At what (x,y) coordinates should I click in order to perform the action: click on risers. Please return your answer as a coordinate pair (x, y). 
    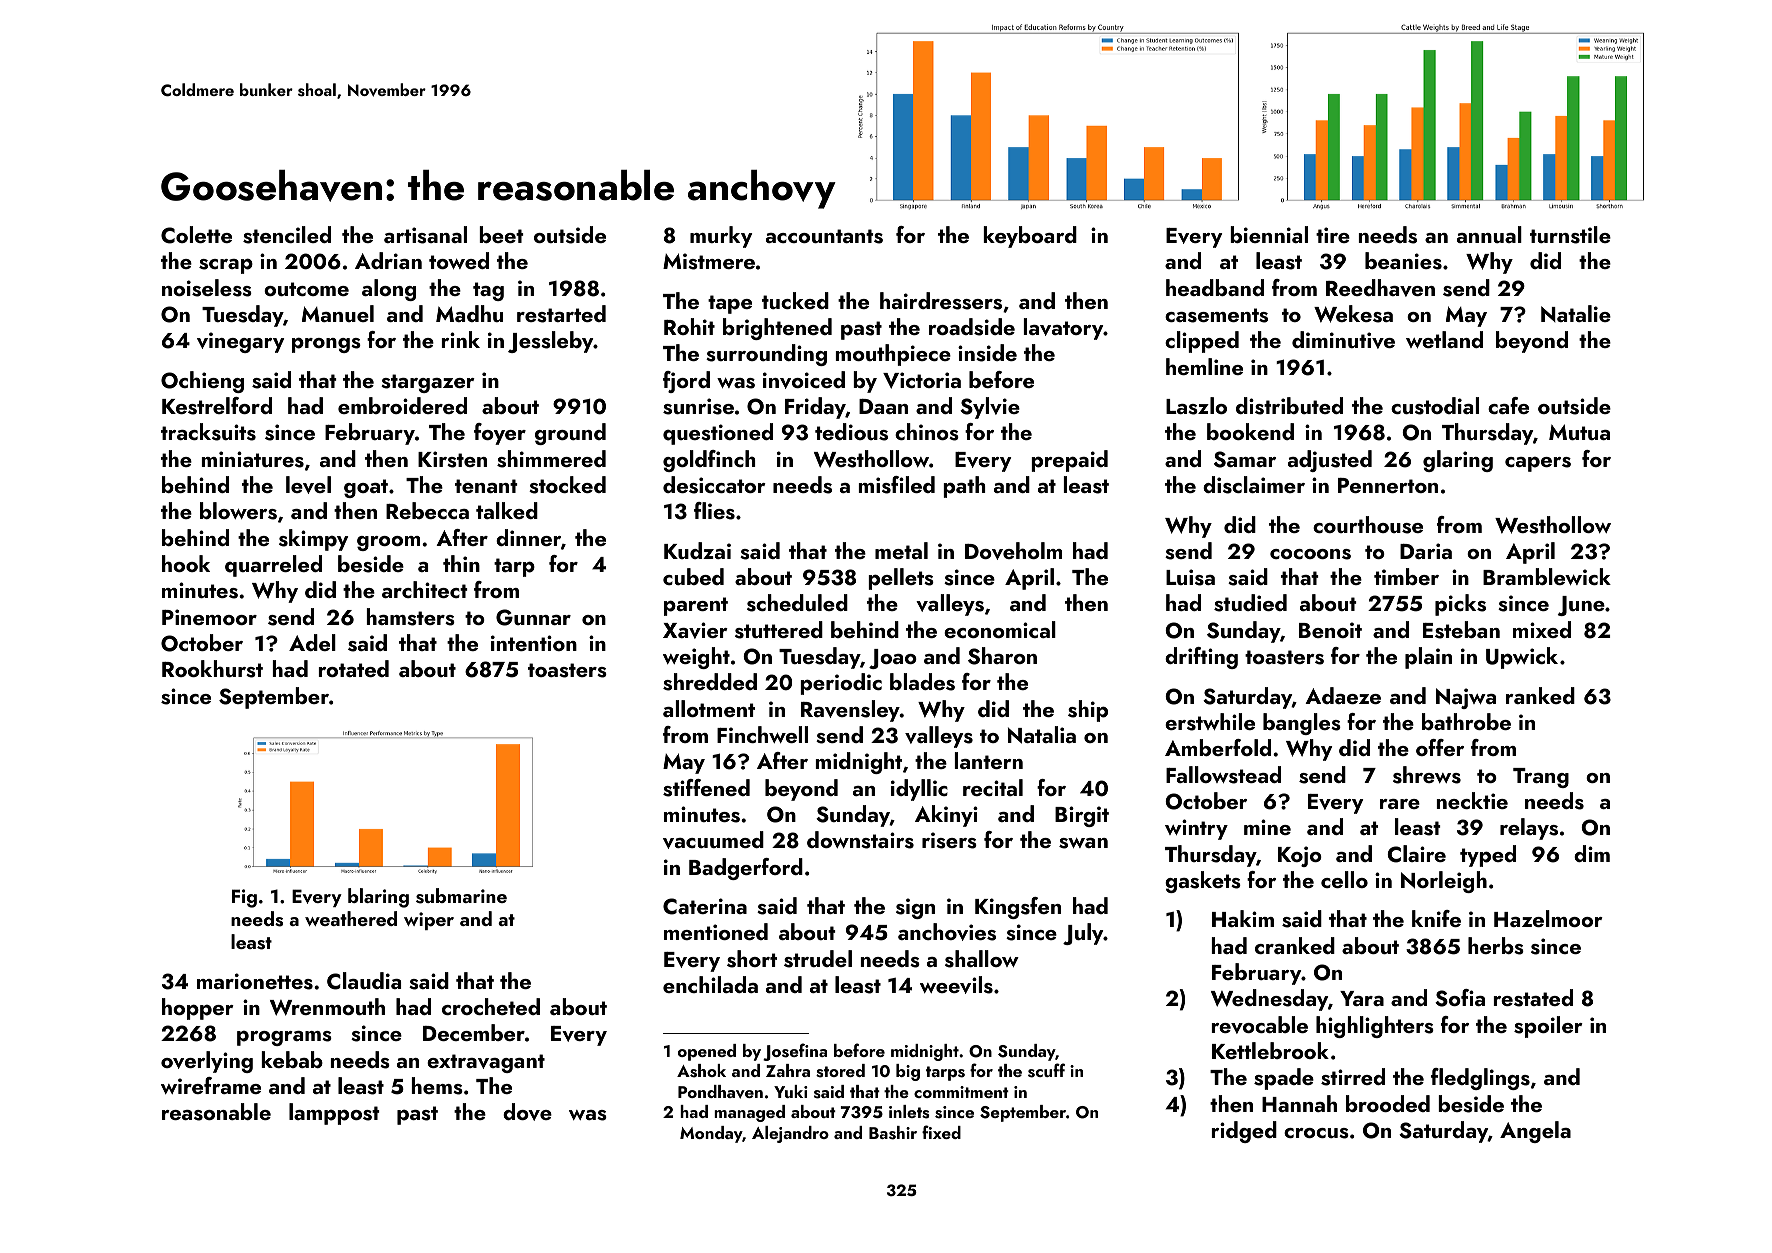
    Looking at the image, I should click on (949, 840).
